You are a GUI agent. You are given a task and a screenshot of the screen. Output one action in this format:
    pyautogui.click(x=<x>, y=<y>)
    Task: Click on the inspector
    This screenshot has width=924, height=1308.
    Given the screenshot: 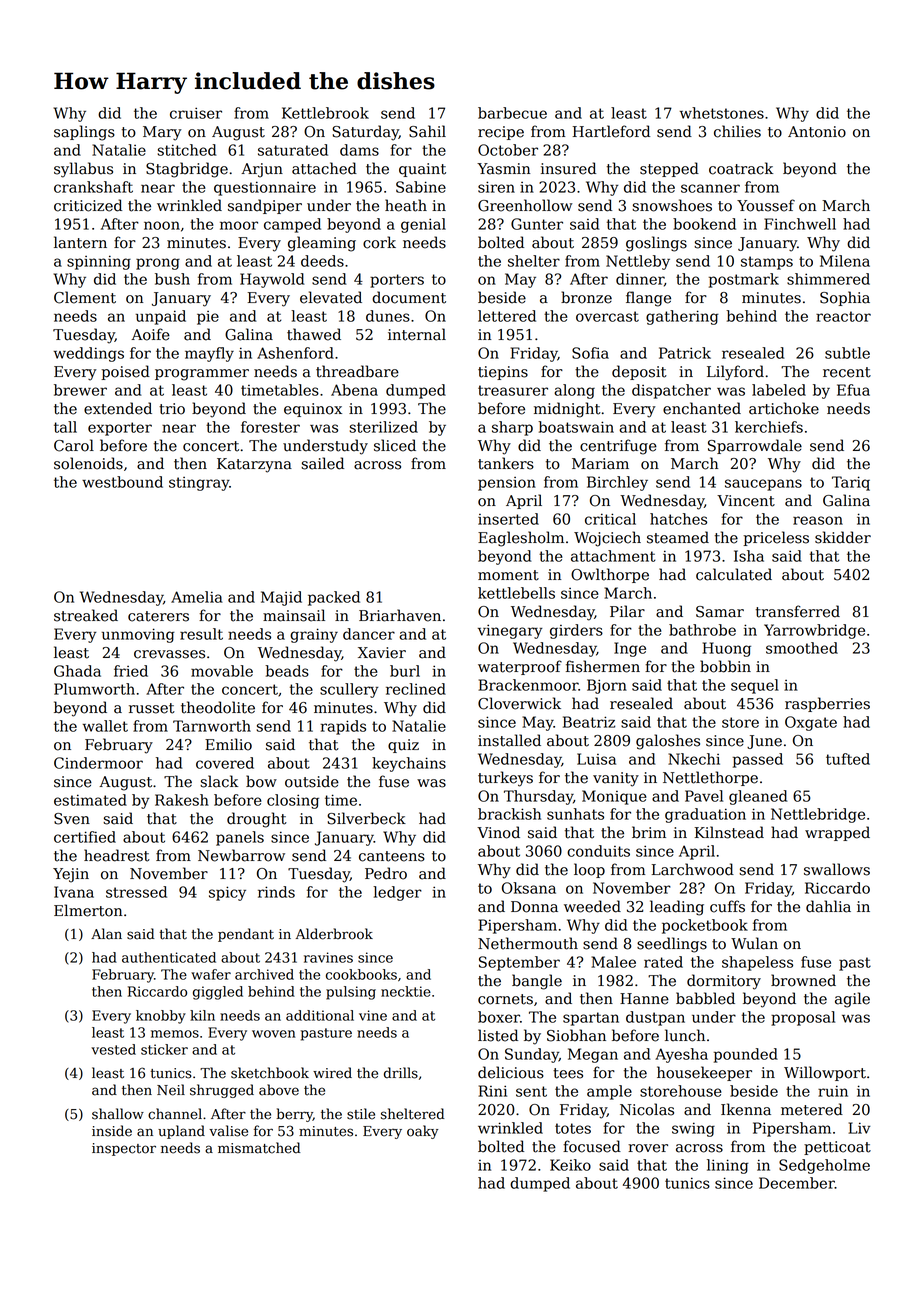 What is the action you would take?
    pyautogui.click(x=124, y=1149)
